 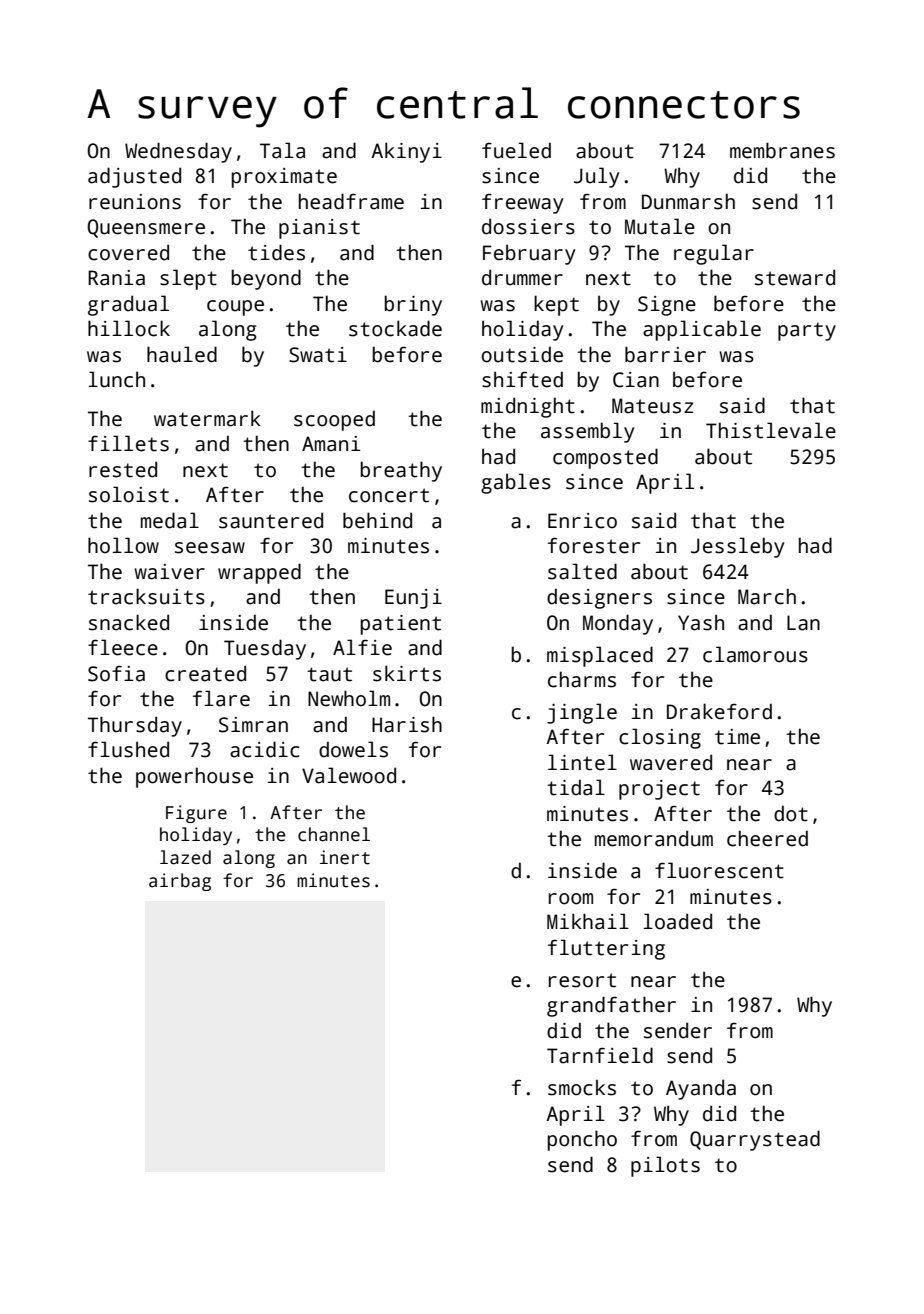 I want to click on poncho, so click(x=582, y=1140).
